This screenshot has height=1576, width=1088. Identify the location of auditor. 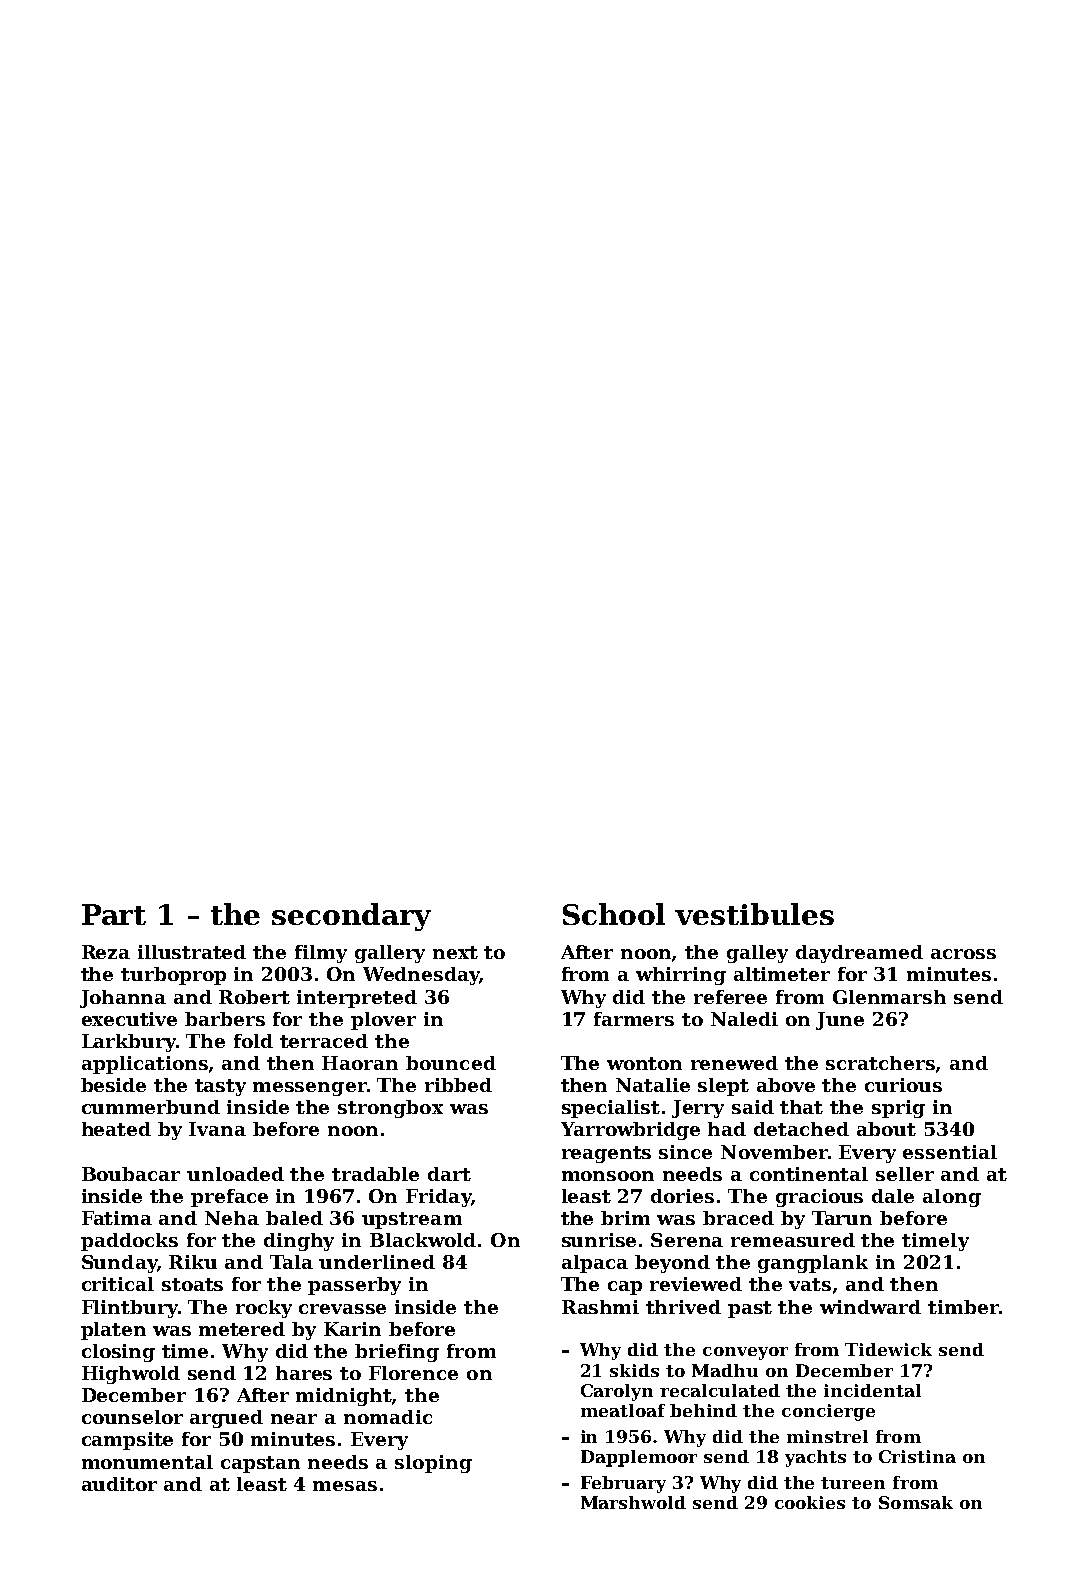
(119, 1484).
